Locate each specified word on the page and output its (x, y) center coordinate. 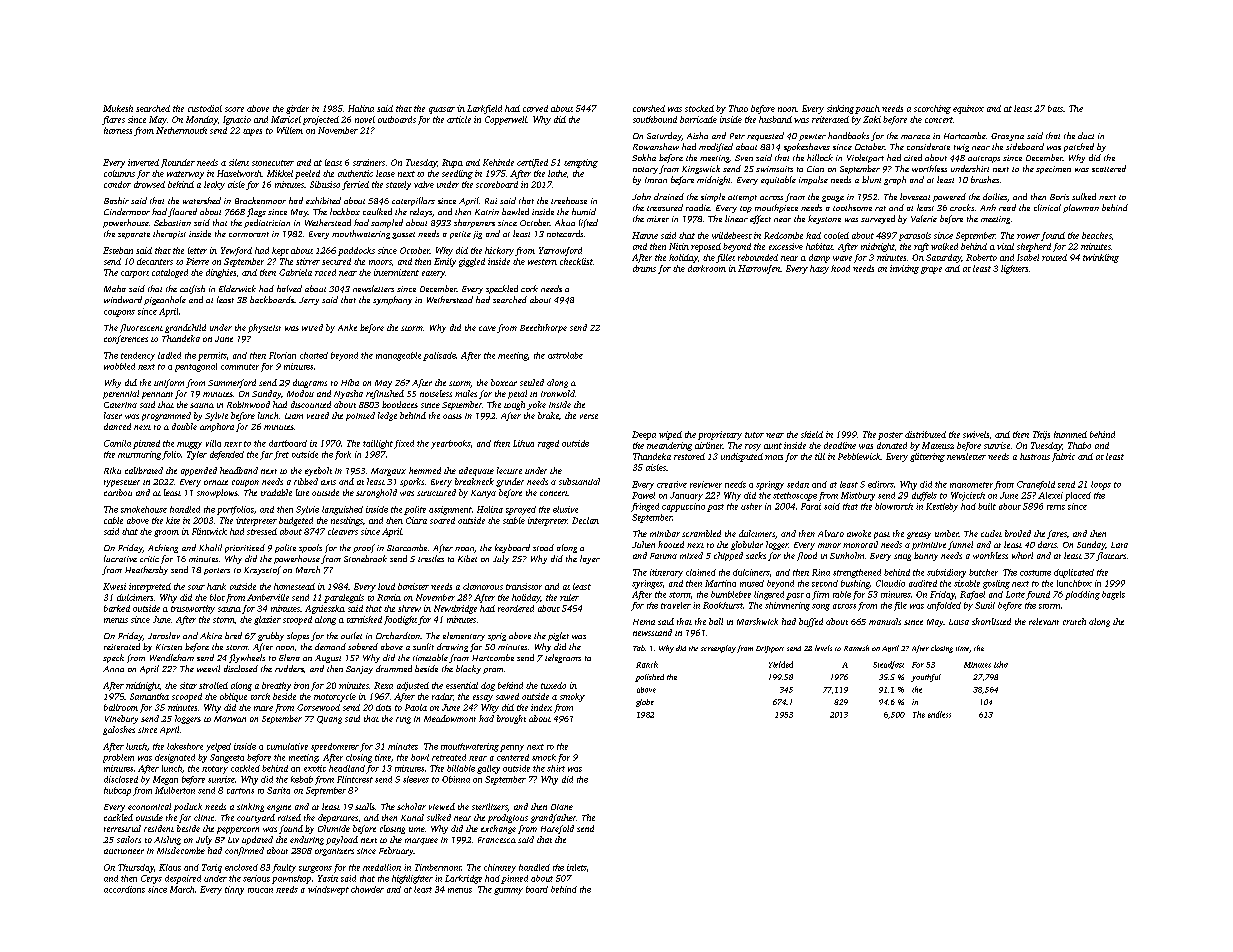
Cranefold (1036, 485)
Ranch (647, 664)
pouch (867, 109)
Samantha (149, 696)
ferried (355, 185)
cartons (240, 791)
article (459, 119)
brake (548, 415)
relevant (1044, 621)
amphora (217, 427)
